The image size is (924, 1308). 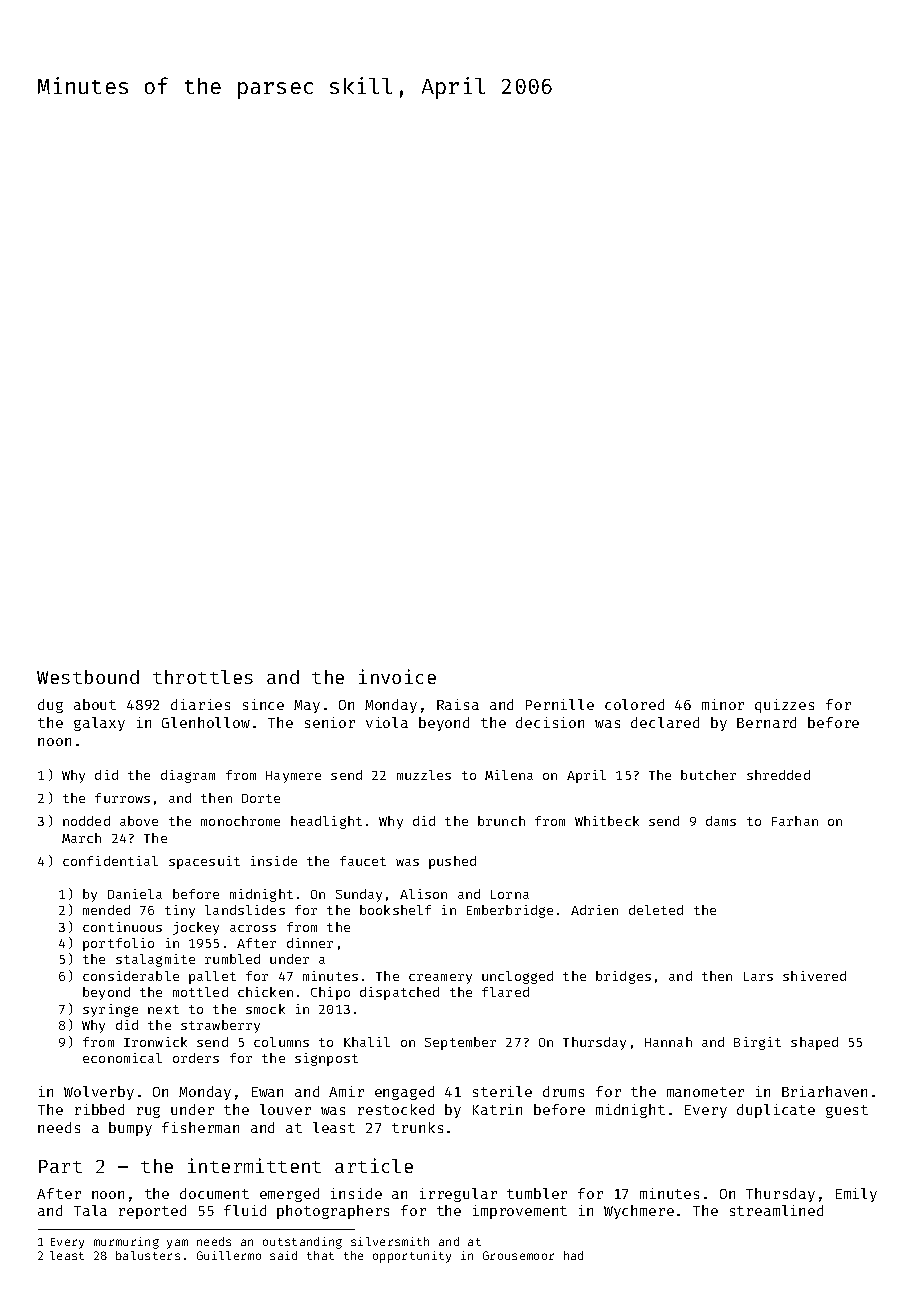 I want to click on Westbound, so click(x=88, y=677).
